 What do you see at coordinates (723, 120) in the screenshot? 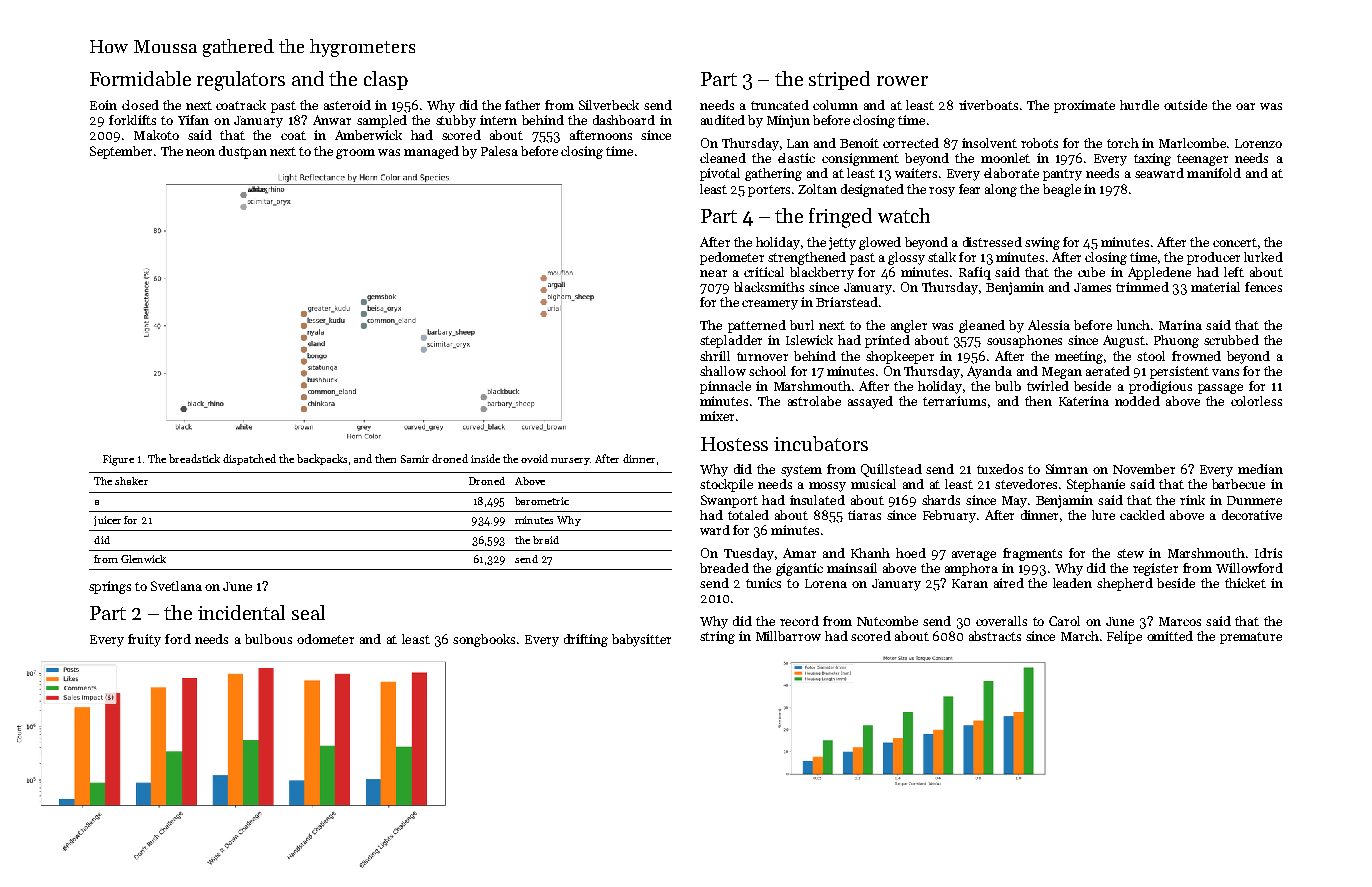
I see `audited` at bounding box center [723, 120].
